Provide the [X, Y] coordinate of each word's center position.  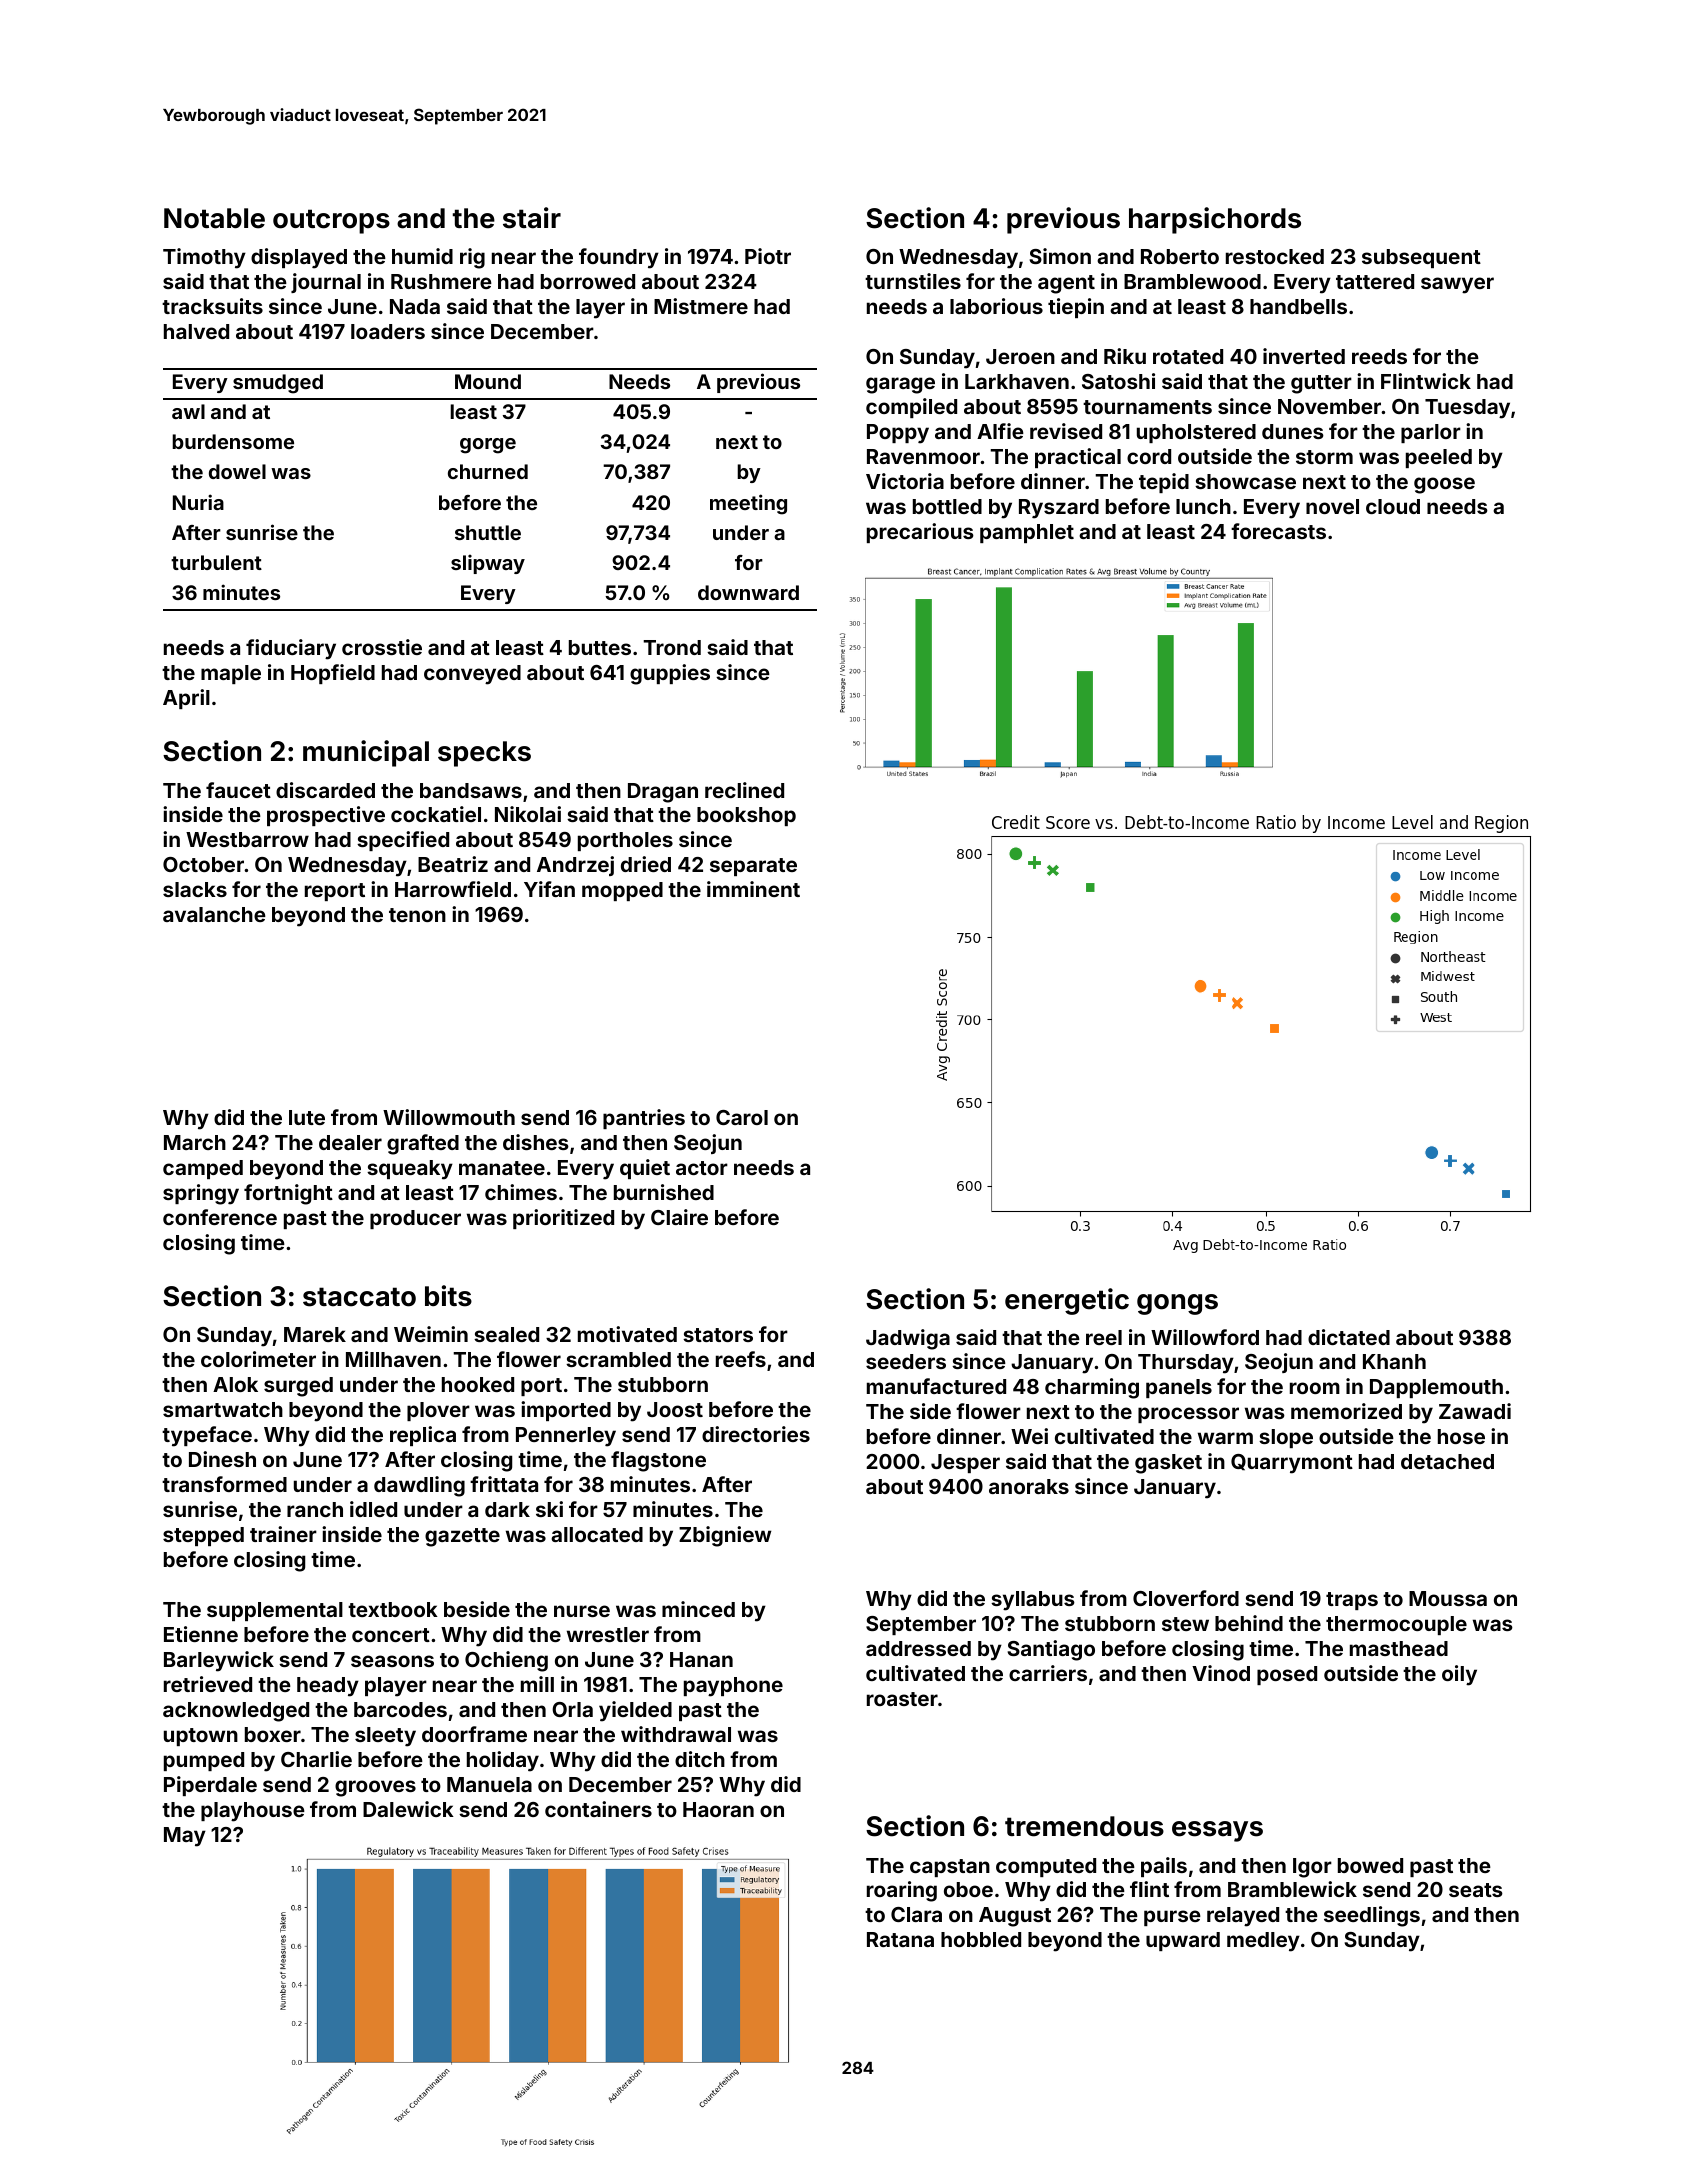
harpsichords [1215, 220]
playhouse [253, 1812]
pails [1164, 1867]
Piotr [768, 256]
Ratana [900, 1939]
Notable [214, 218]
